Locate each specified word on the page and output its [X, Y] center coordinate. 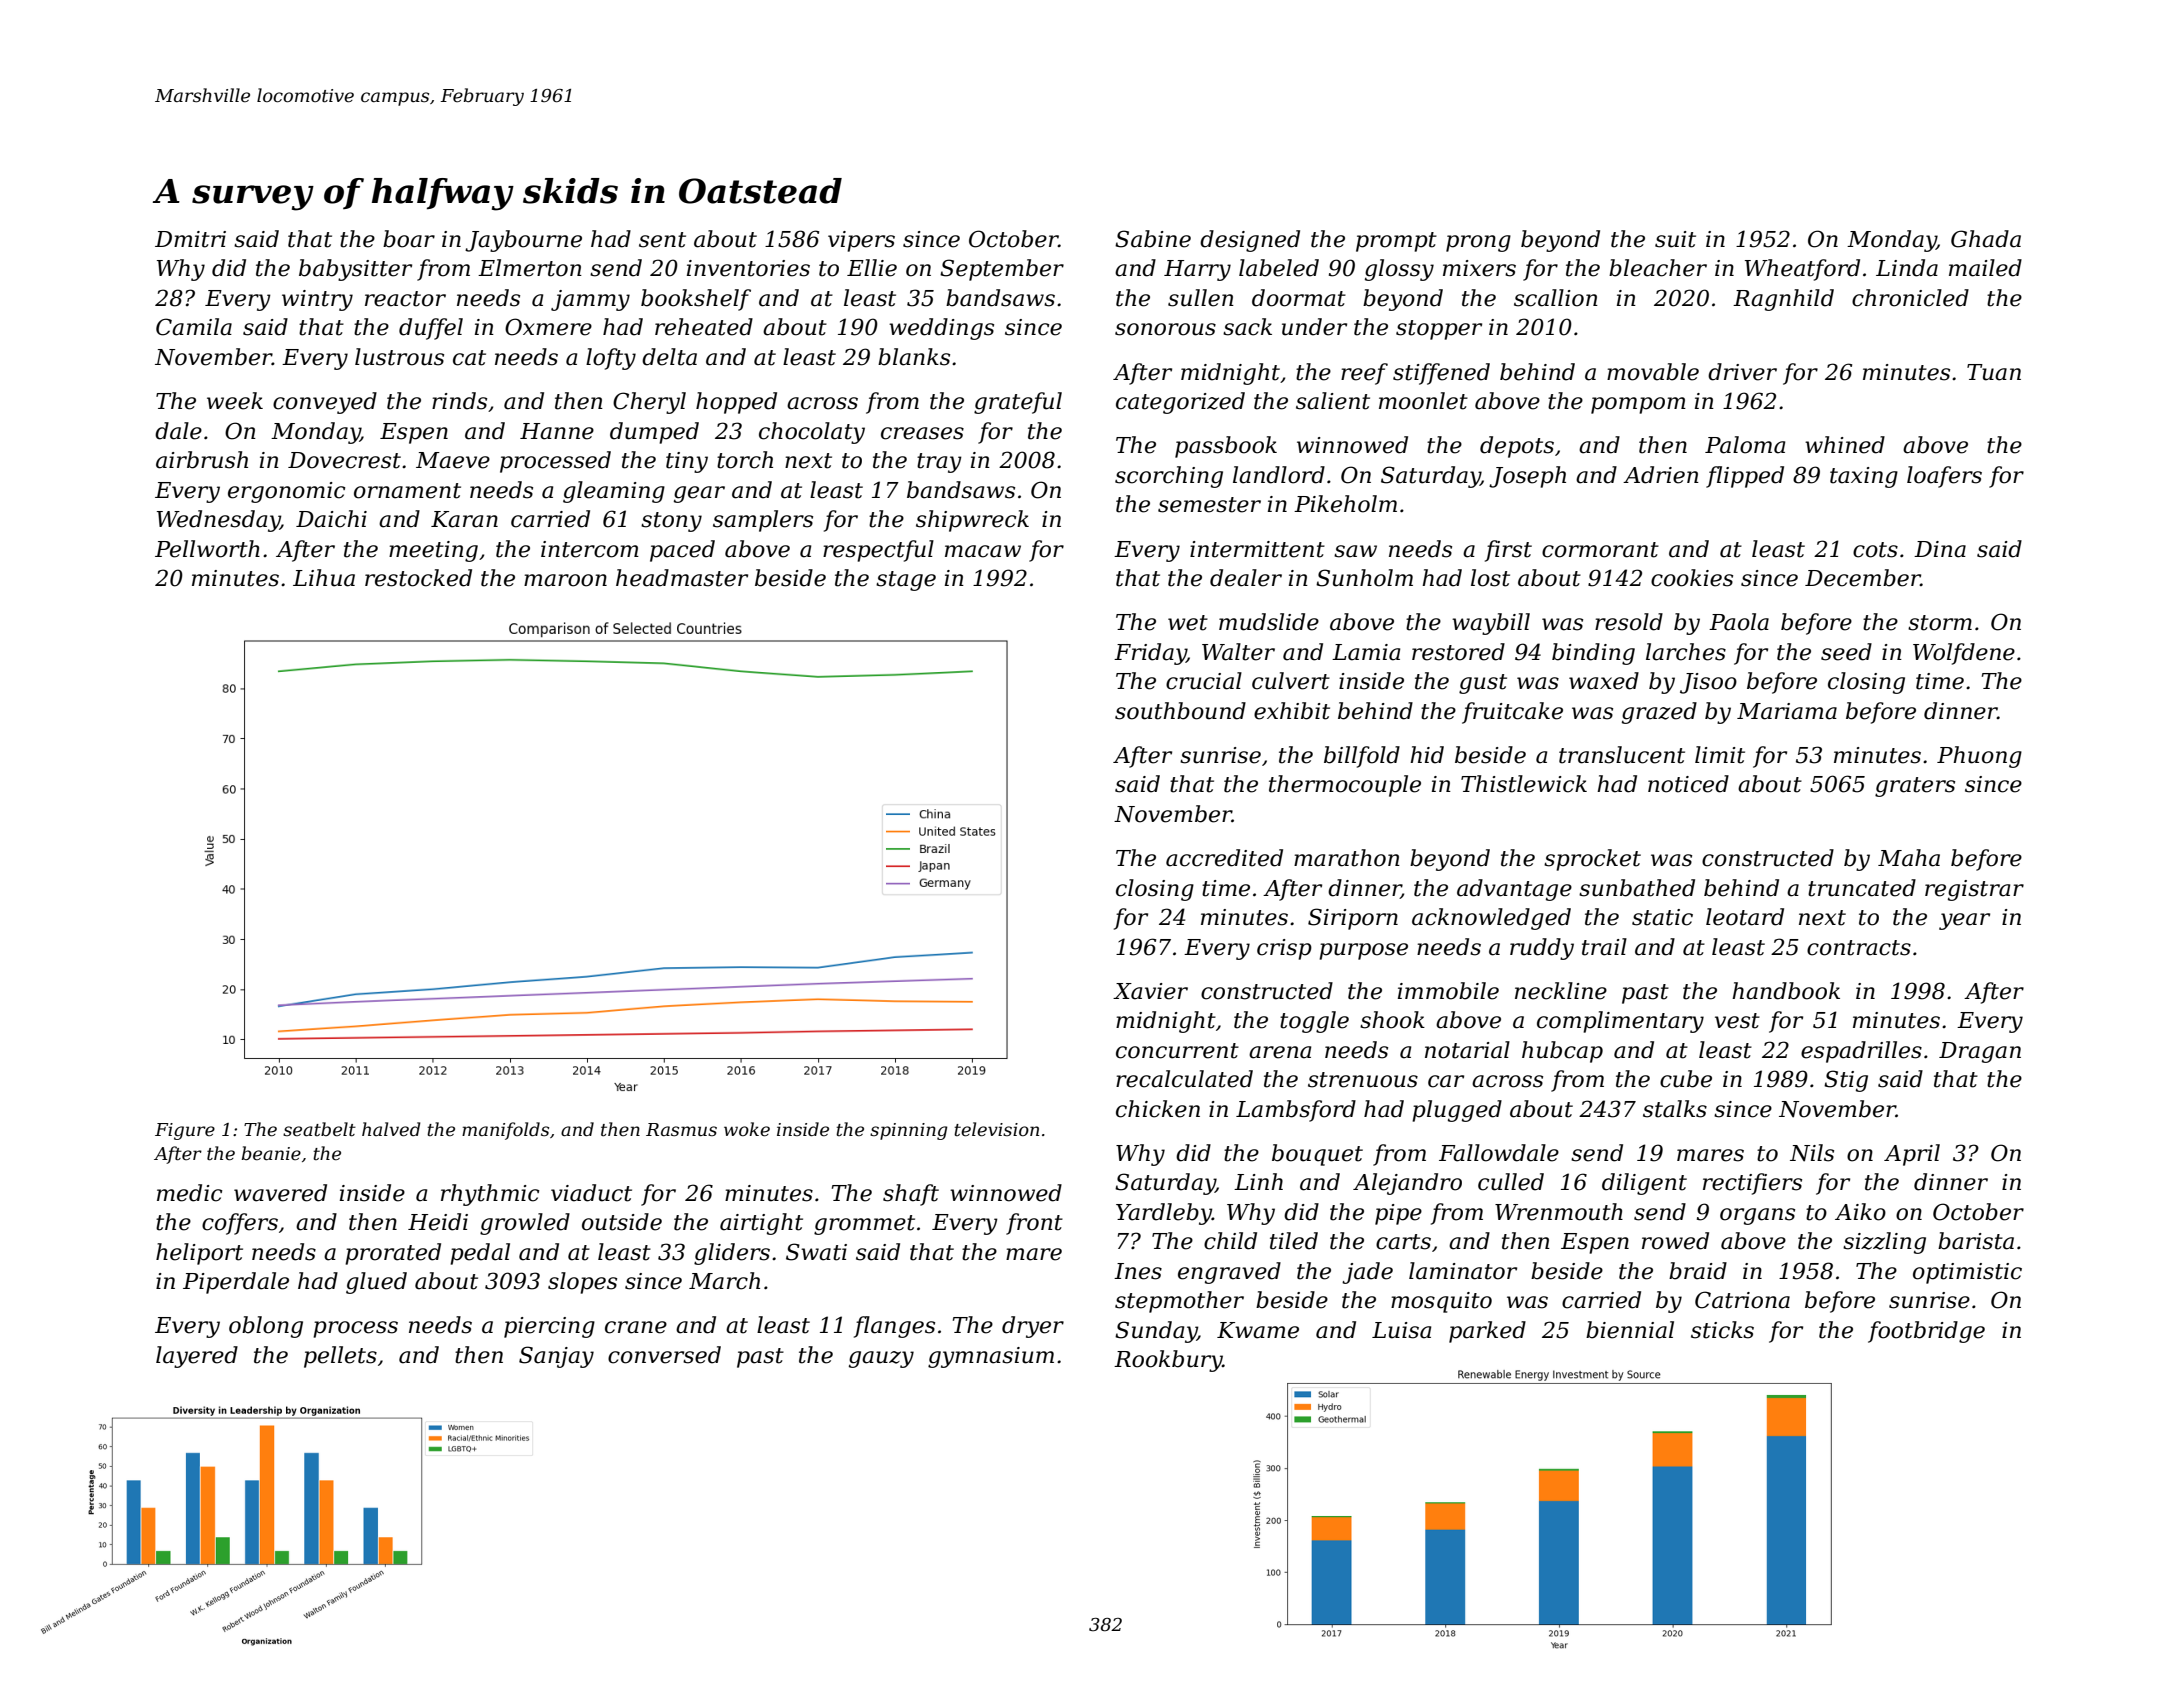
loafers [1944, 477]
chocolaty [812, 433]
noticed [1688, 784]
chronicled [1910, 298]
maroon [565, 580]
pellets [340, 1357]
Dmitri [190, 239]
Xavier [1150, 991]
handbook [1786, 991]
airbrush [202, 460]
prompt [1396, 242]
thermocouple [1345, 786]
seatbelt [319, 1129]
